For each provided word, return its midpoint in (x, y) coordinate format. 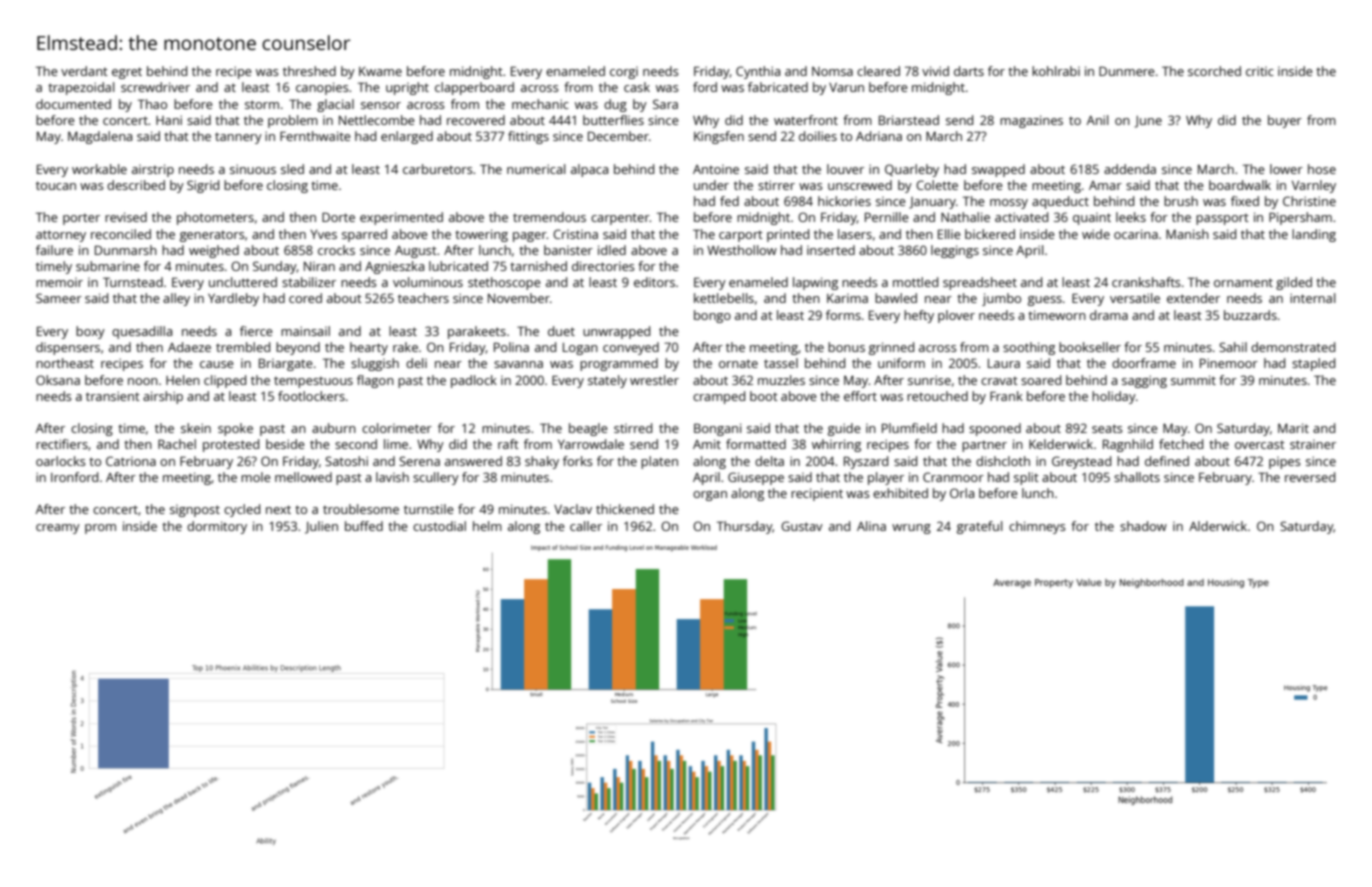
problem (293, 121)
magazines (1031, 121)
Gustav (802, 526)
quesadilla (142, 332)
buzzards (1250, 315)
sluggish (375, 364)
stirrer (776, 185)
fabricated (778, 87)
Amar (1105, 185)
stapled (1313, 364)
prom (100, 529)
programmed (619, 364)
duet (561, 331)
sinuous (253, 169)
